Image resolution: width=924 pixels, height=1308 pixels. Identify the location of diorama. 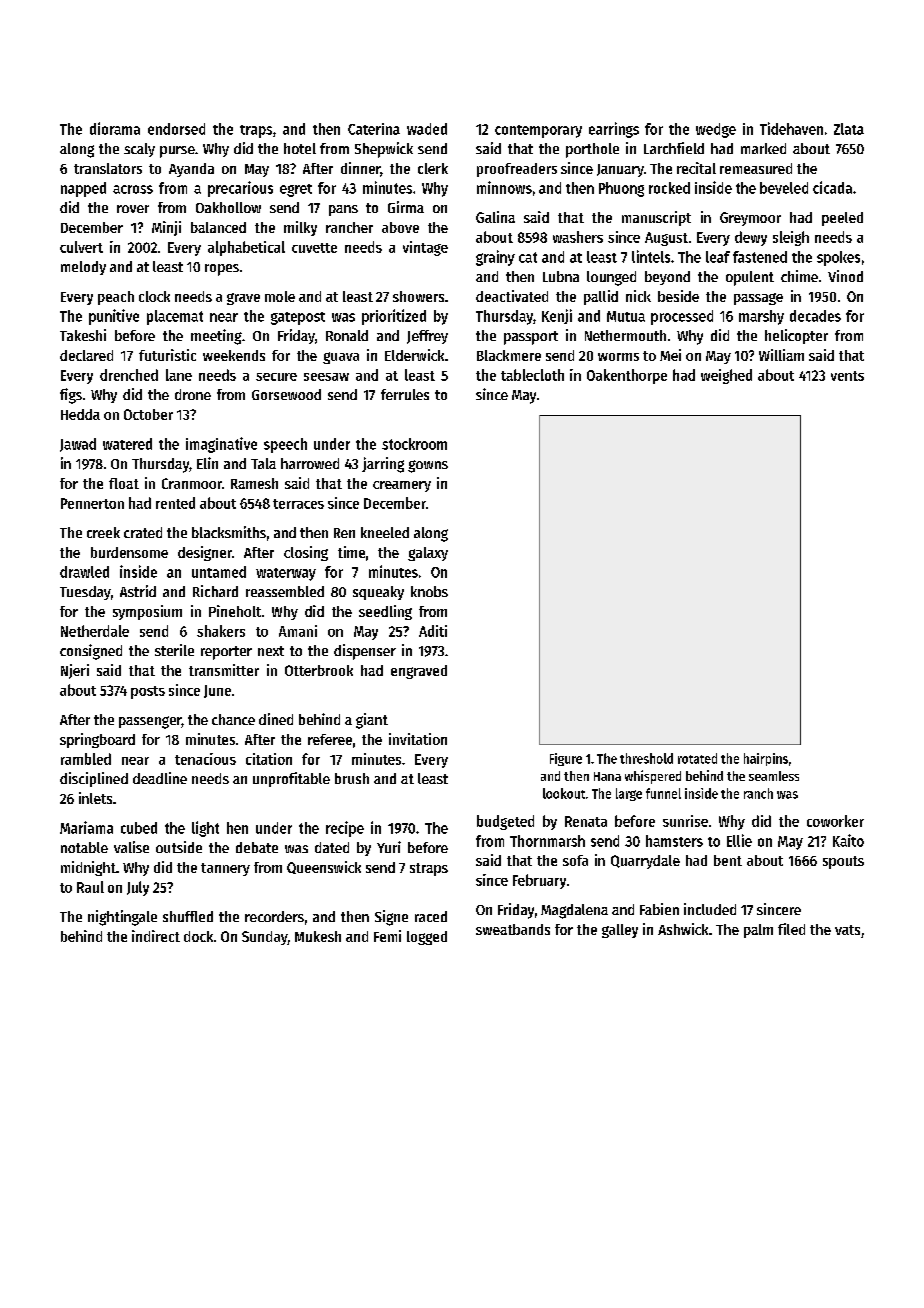
(115, 128).
